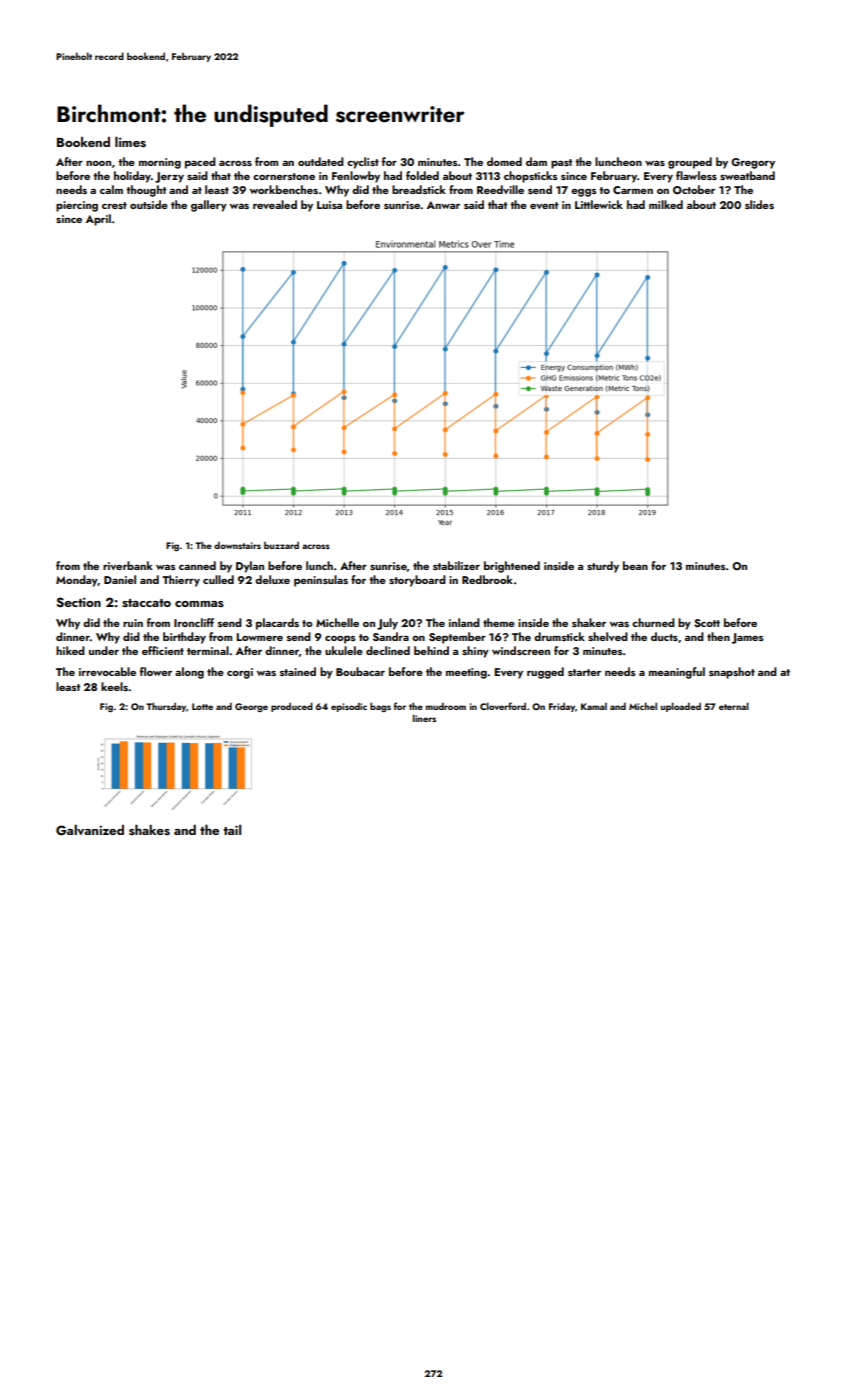  I want to click on Luisa, so click(329, 205).
